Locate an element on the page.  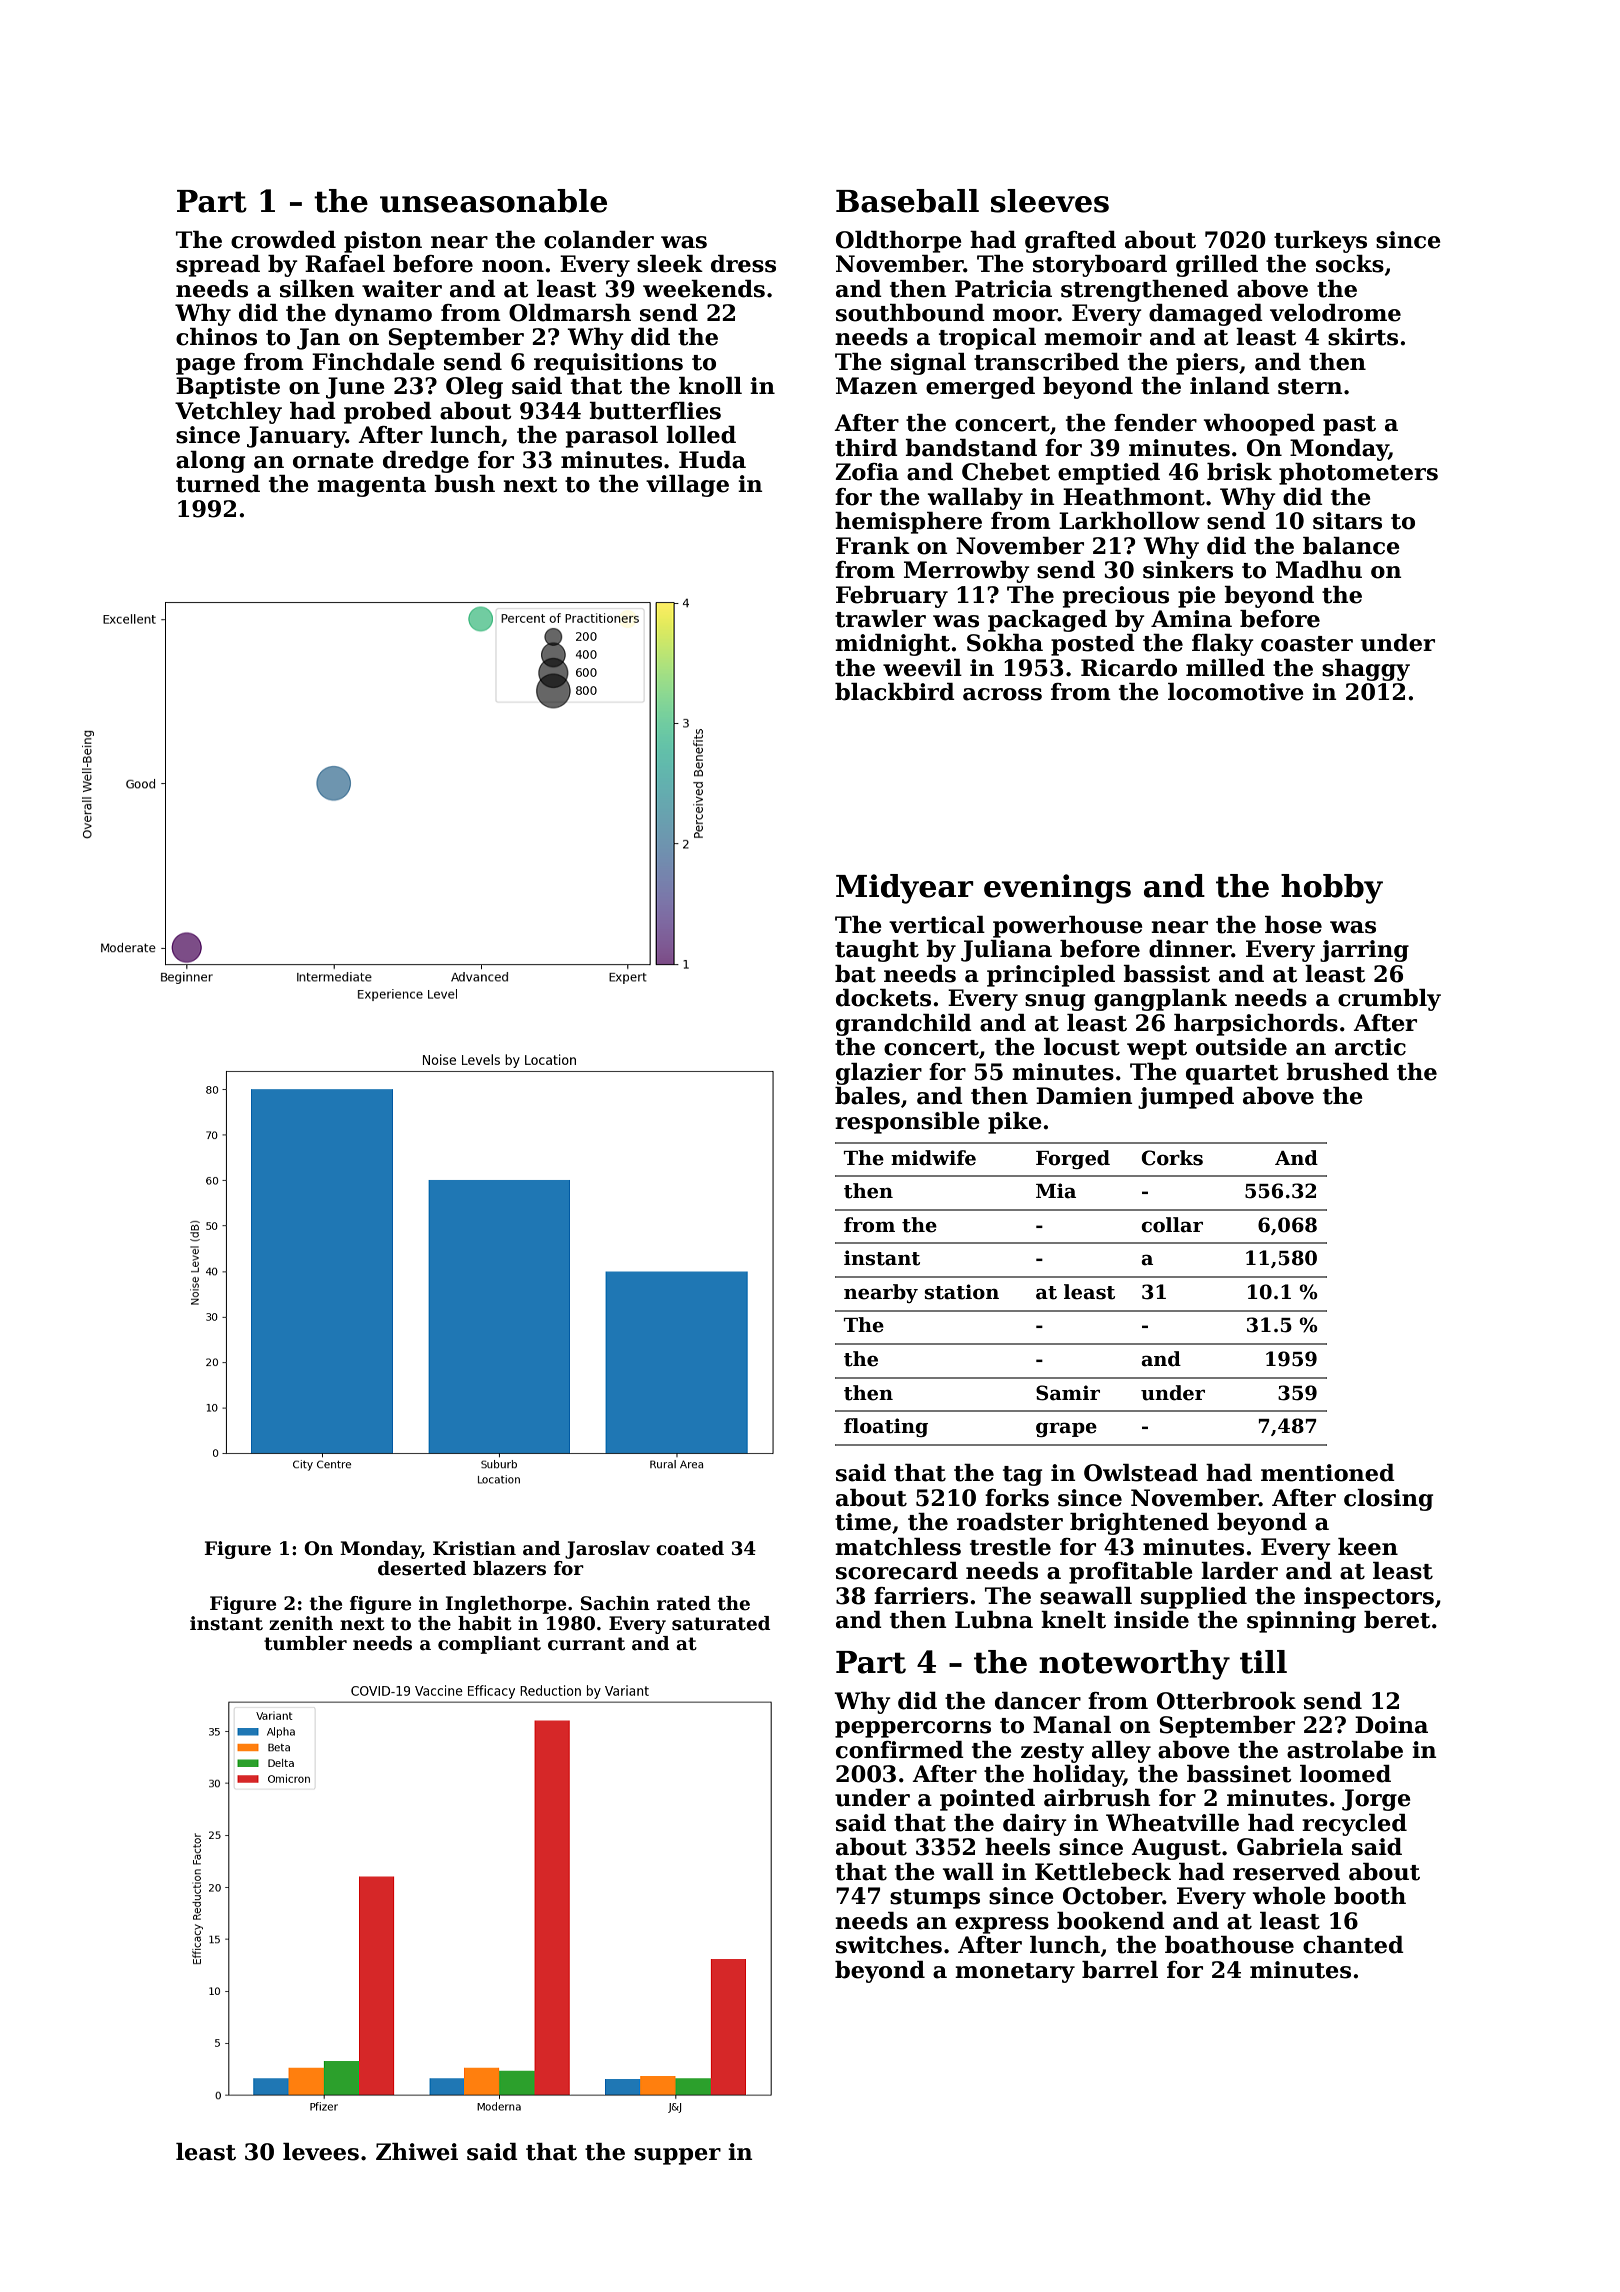
barrel is located at coordinates (1120, 1970).
